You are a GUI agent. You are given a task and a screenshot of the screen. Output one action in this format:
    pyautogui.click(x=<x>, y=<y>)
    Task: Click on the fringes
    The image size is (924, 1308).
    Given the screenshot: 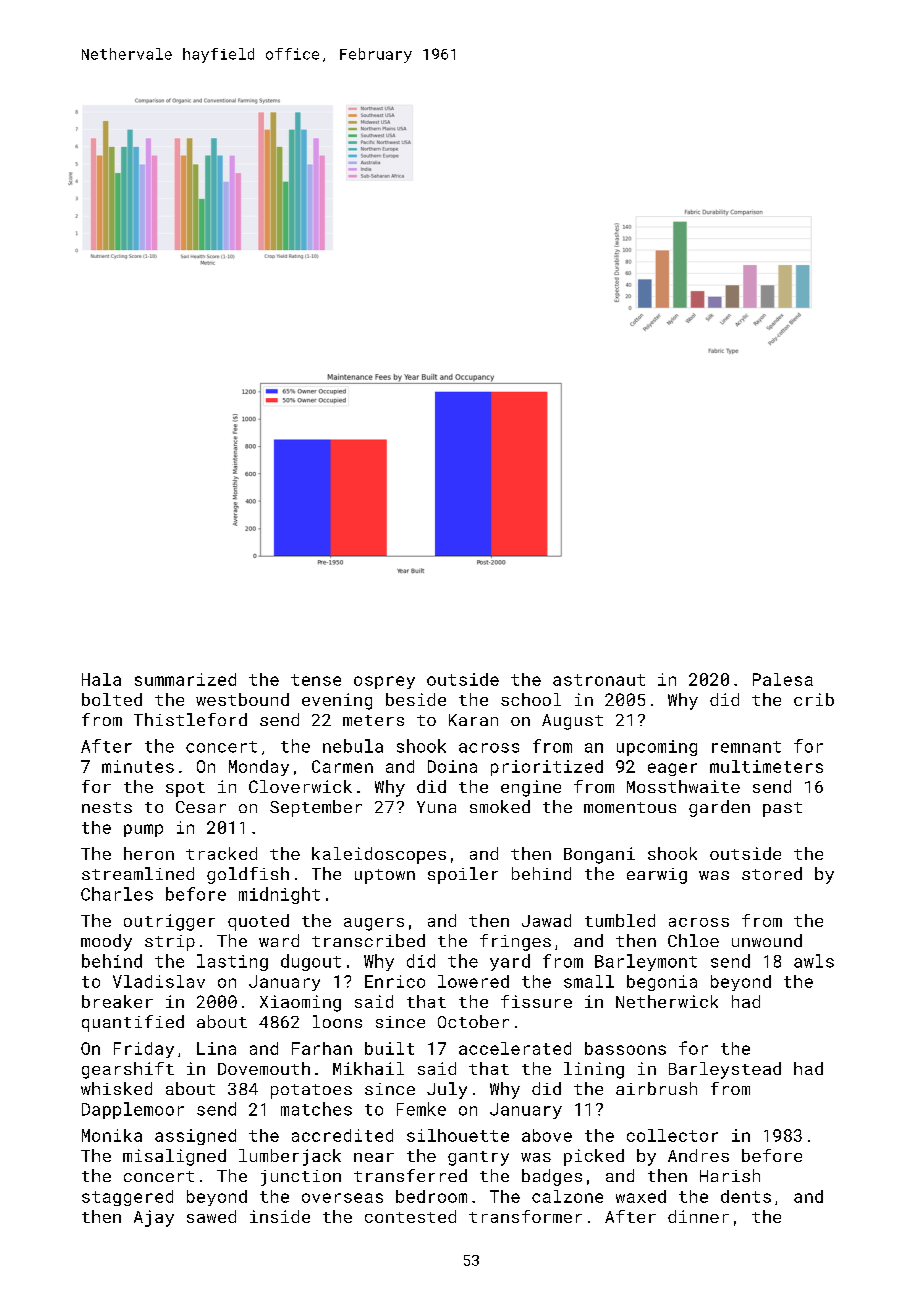 What is the action you would take?
    pyautogui.click(x=515, y=942)
